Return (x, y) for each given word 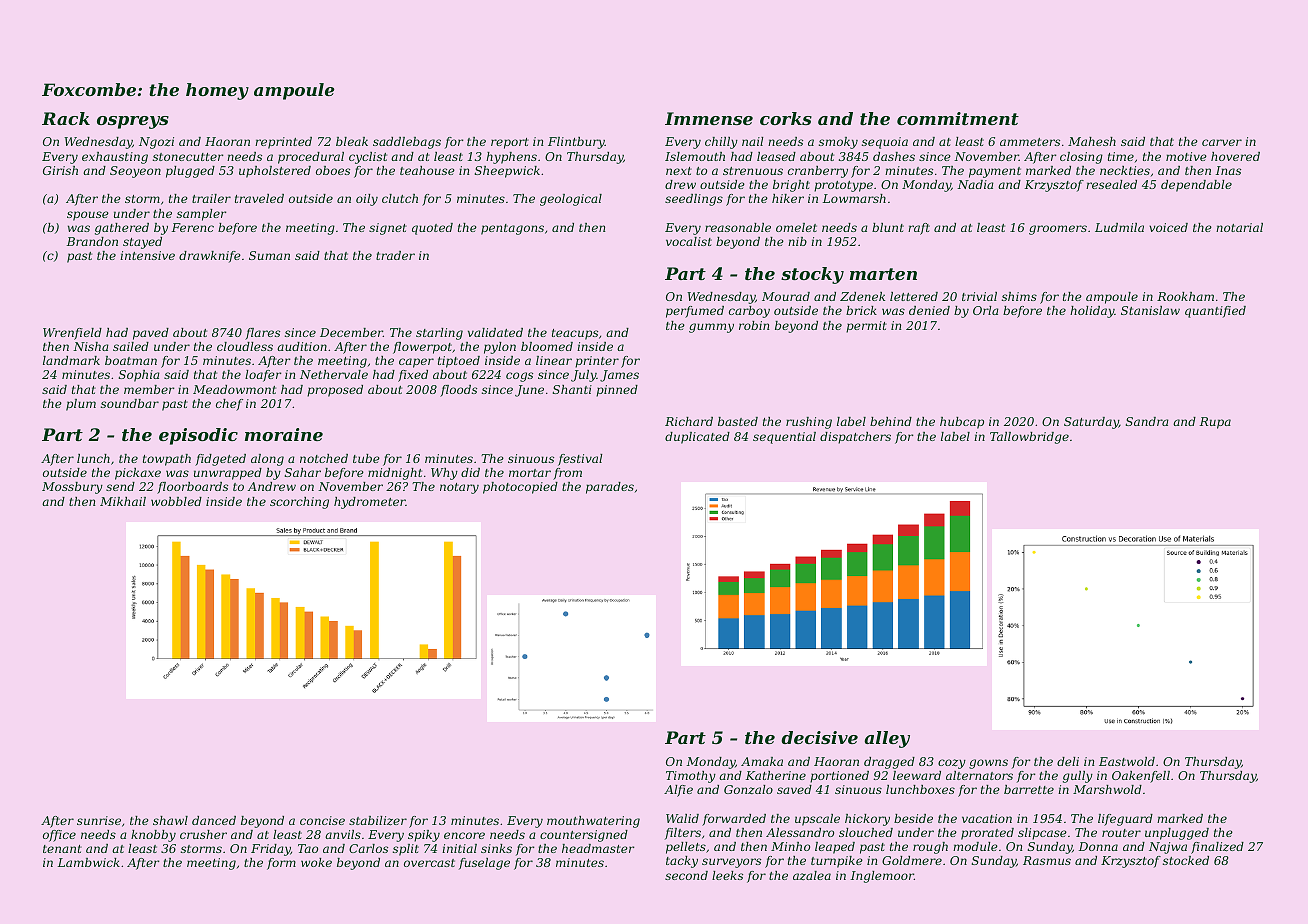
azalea (812, 875)
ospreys (133, 122)
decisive (819, 737)
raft (919, 229)
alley (887, 739)
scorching (299, 503)
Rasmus (1047, 860)
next (679, 171)
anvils (343, 834)
